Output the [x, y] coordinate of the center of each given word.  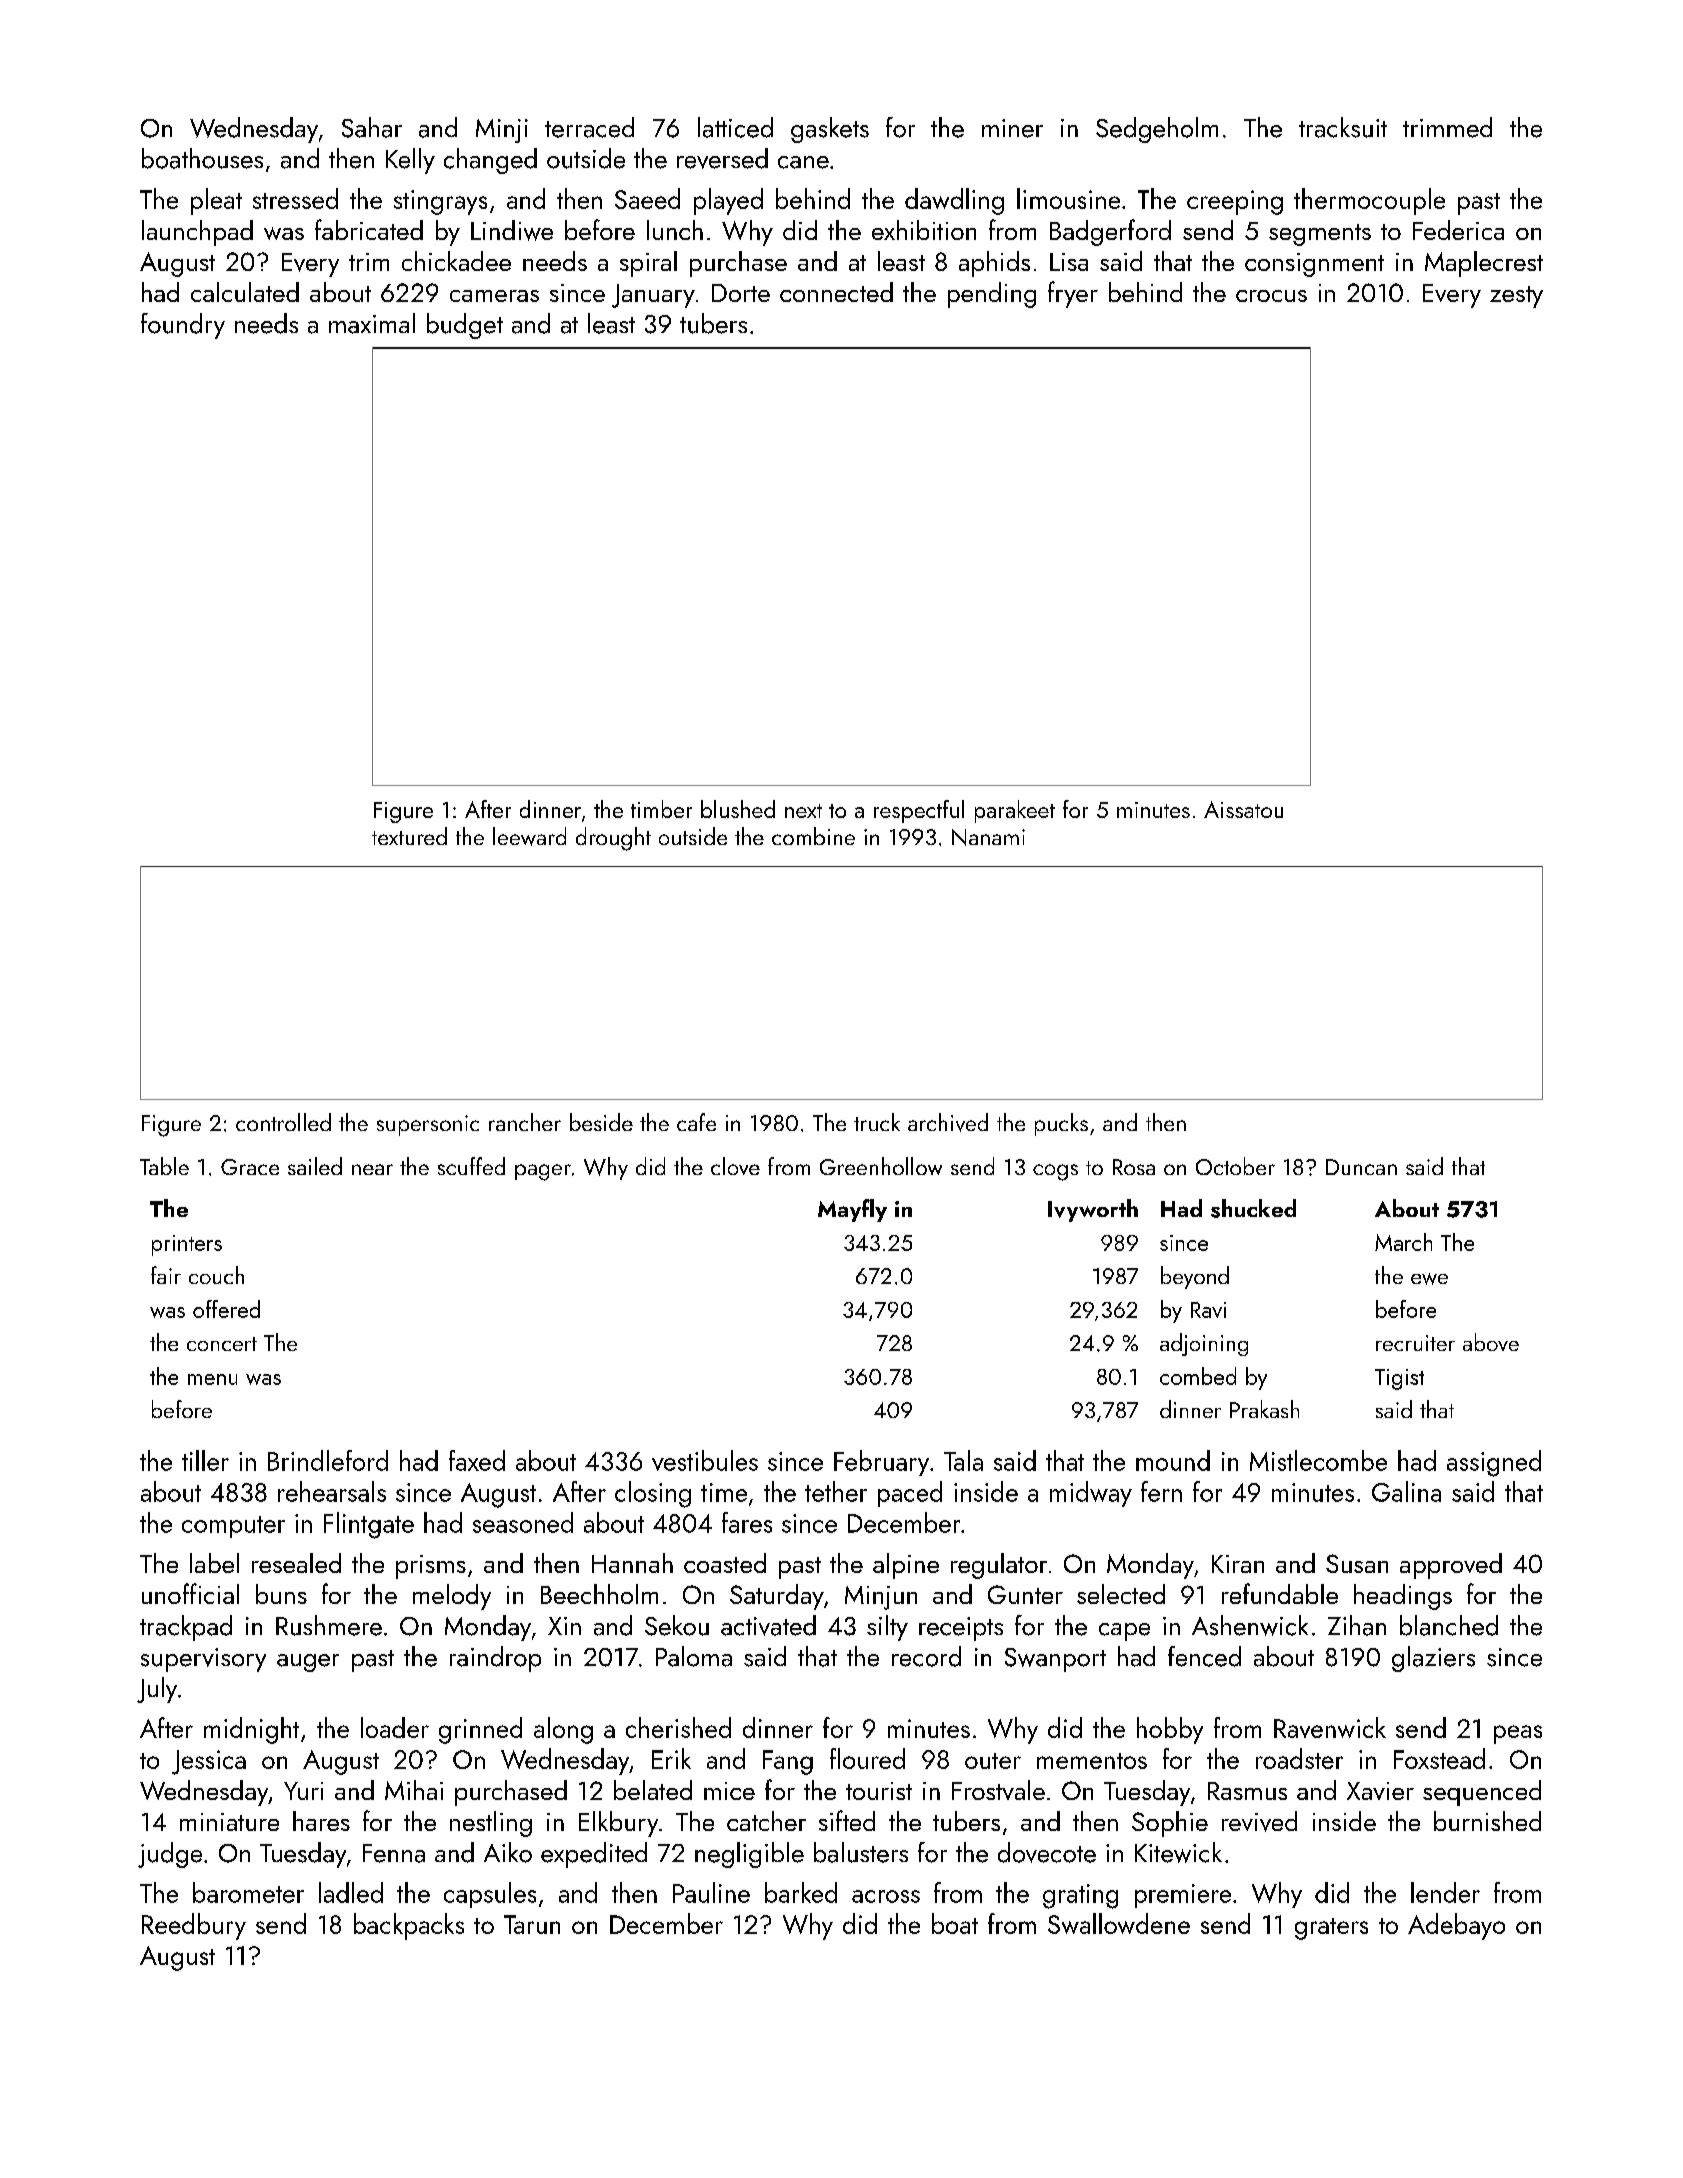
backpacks [409, 1926]
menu [212, 1379]
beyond [1195, 1277]
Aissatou [1243, 809]
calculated [245, 292]
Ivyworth [1093, 1210]
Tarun [532, 1924]
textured [409, 836]
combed [1198, 1376]
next [803, 811]
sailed [315, 1166]
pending [992, 295]
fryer [1073, 294]
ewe [1429, 1279]
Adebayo [1456, 1926]
